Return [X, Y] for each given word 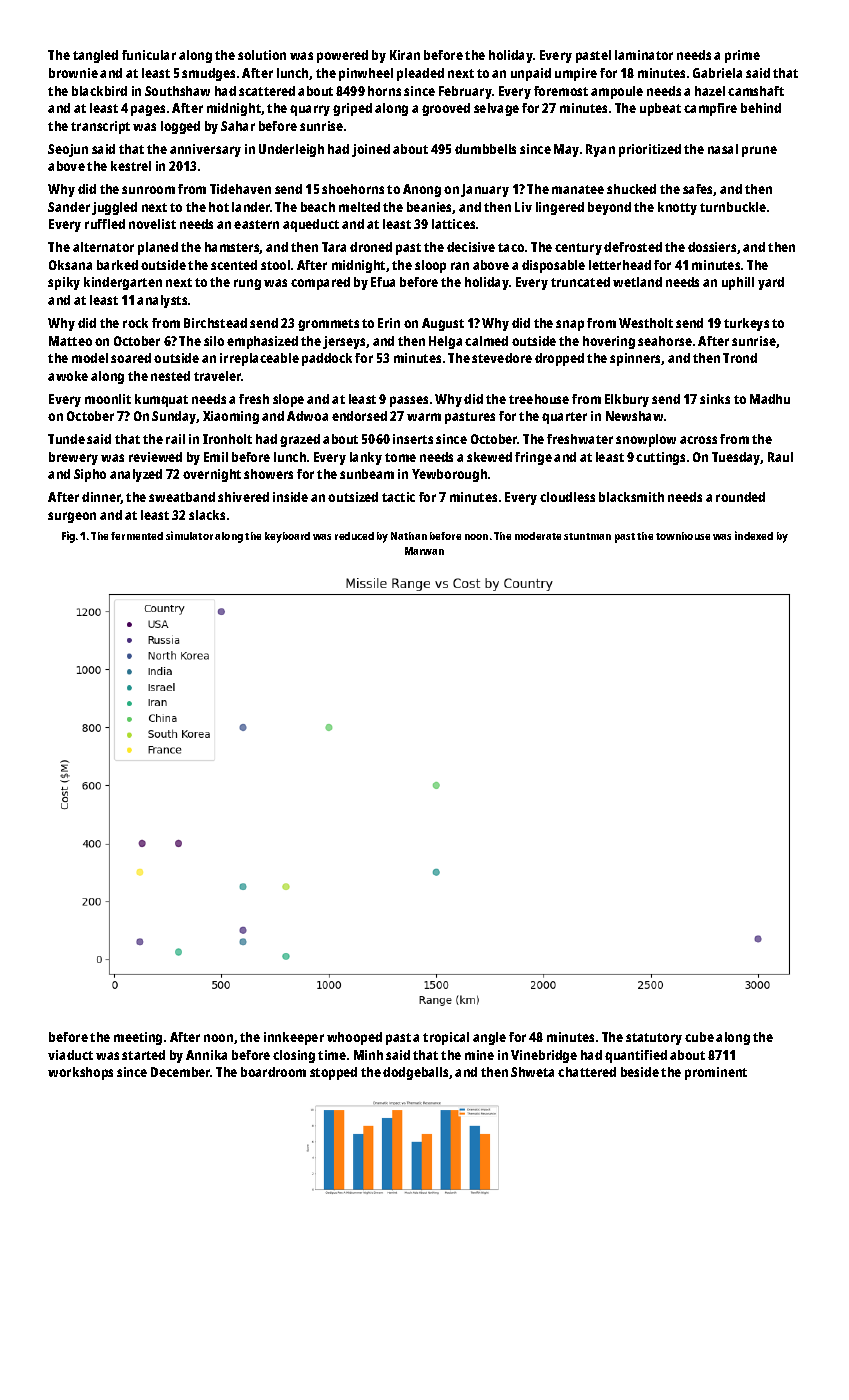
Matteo [70, 341]
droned [371, 247]
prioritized [650, 150]
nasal [723, 149]
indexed [754, 535]
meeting [138, 1038]
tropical [446, 1038]
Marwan [424, 551]
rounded [740, 497]
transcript [100, 127]
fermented [137, 536]
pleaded [420, 74]
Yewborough [449, 475]
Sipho [90, 475]
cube [699, 1037]
